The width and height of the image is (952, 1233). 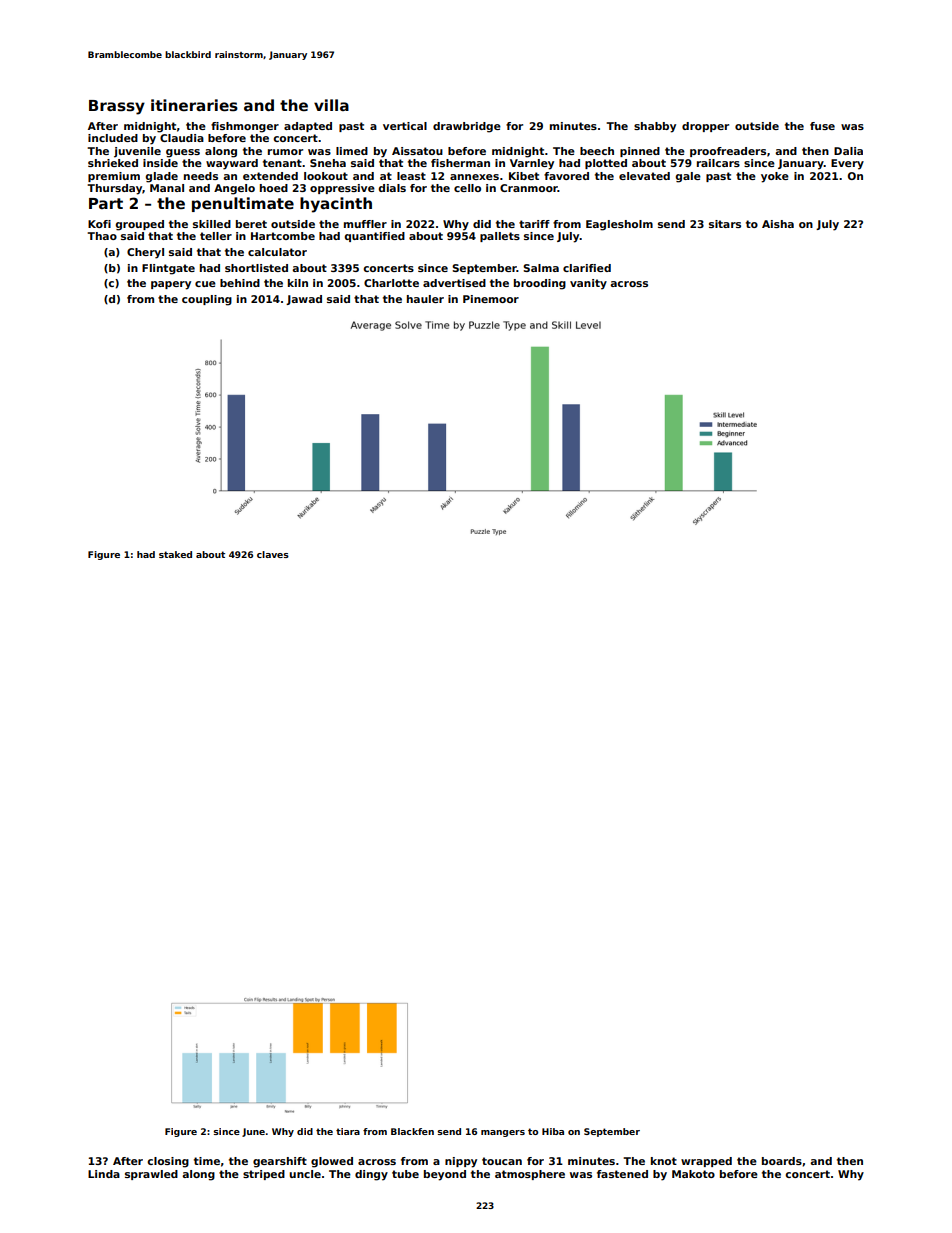 What do you see at coordinates (304, 300) in the image?
I see `Jawad` at bounding box center [304, 300].
